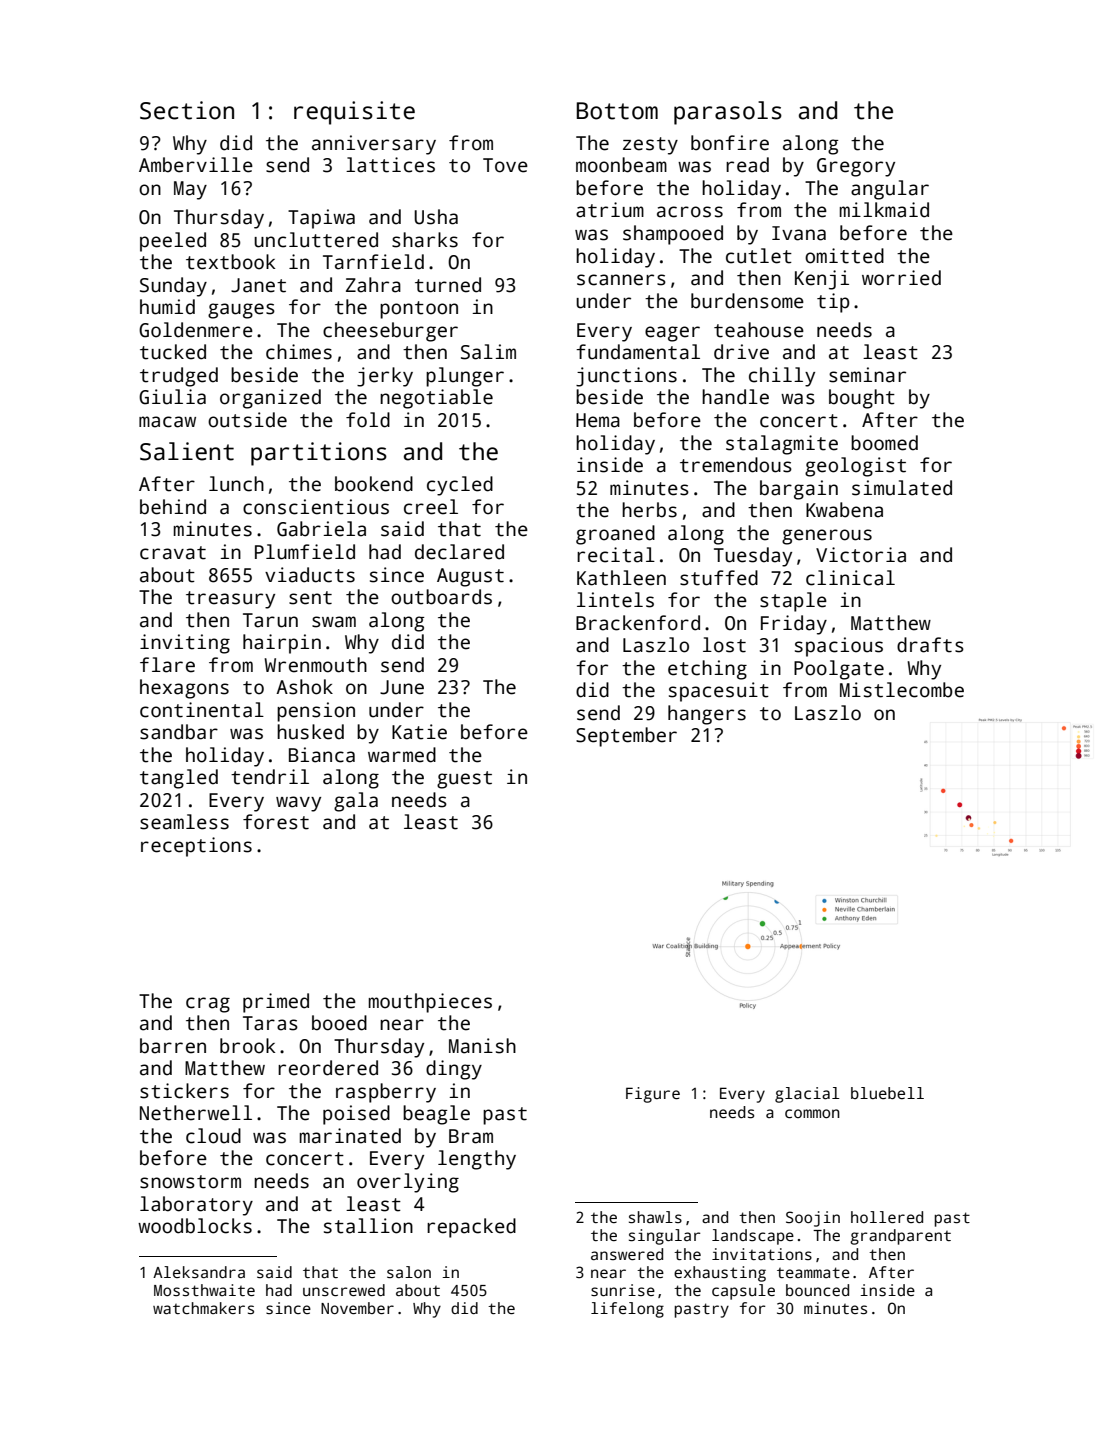 This page has width=1113, height=1440. What do you see at coordinates (887, 1093) in the page?
I see `bluebell` at bounding box center [887, 1093].
